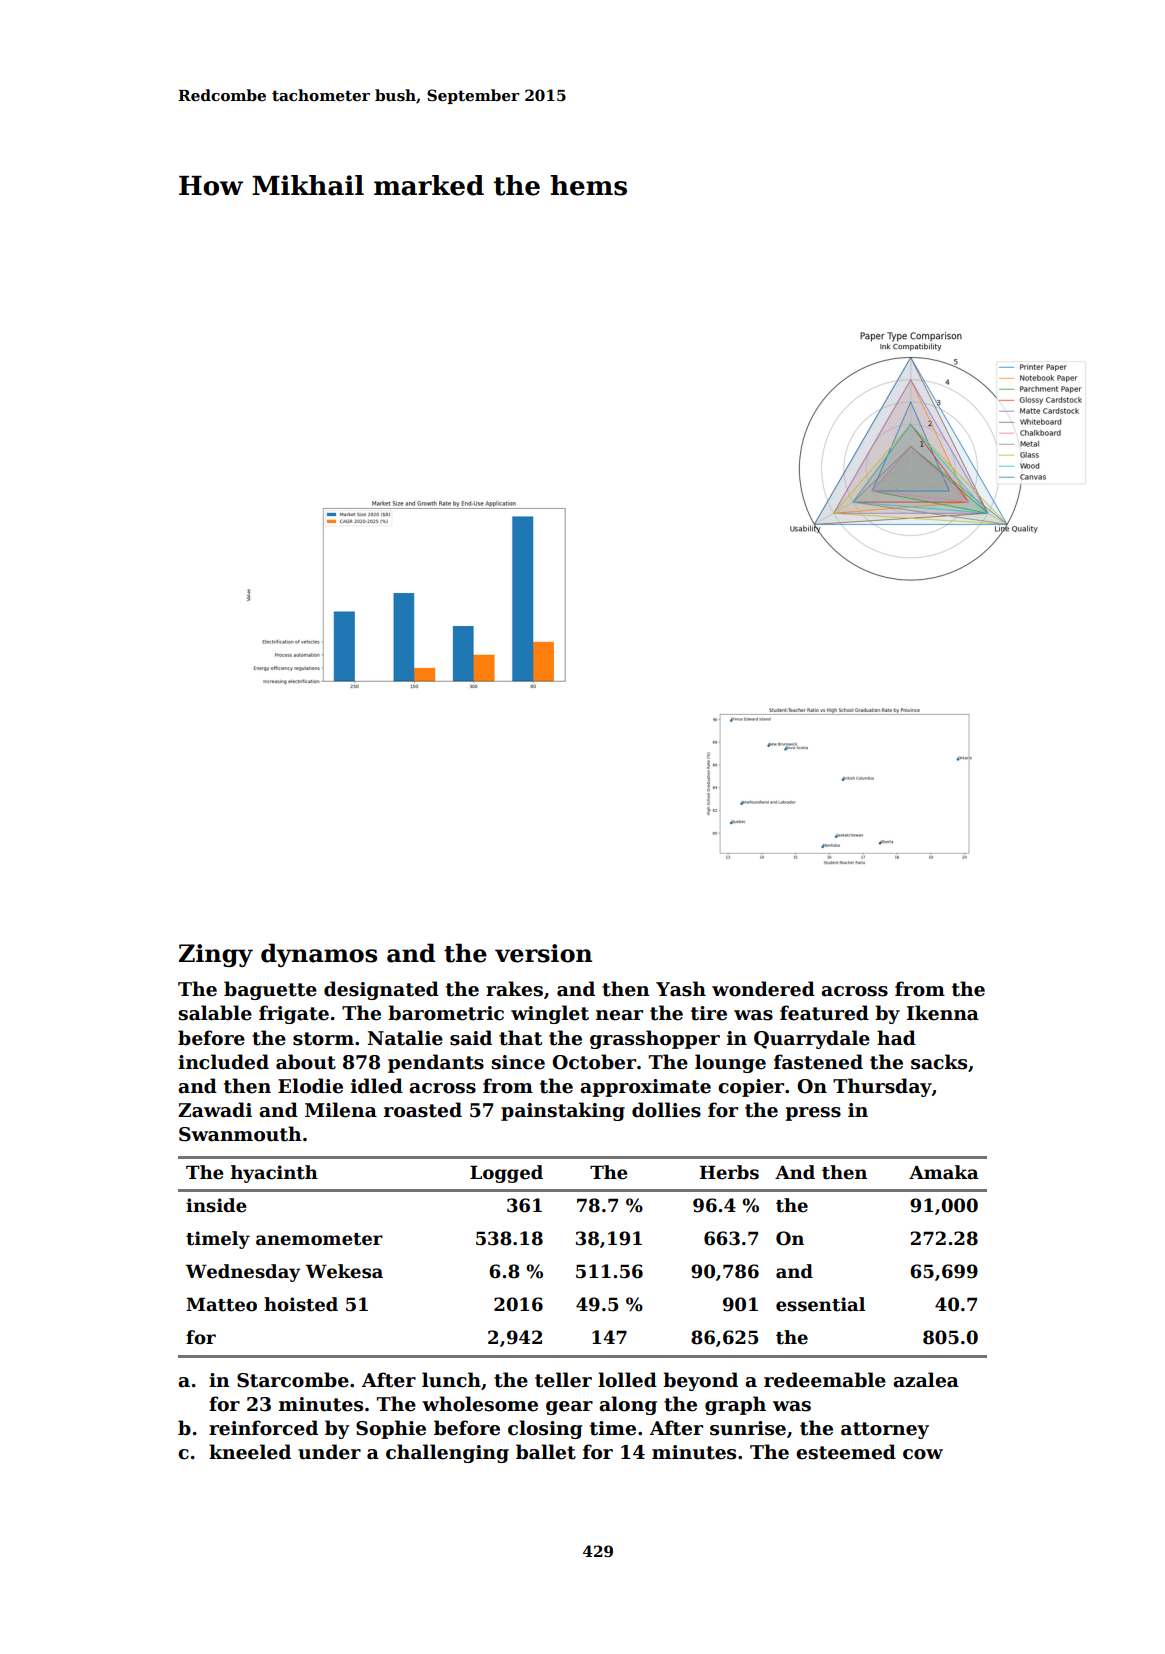 This screenshot has height=1654, width=1165. I want to click on Herbs, so click(729, 1172).
